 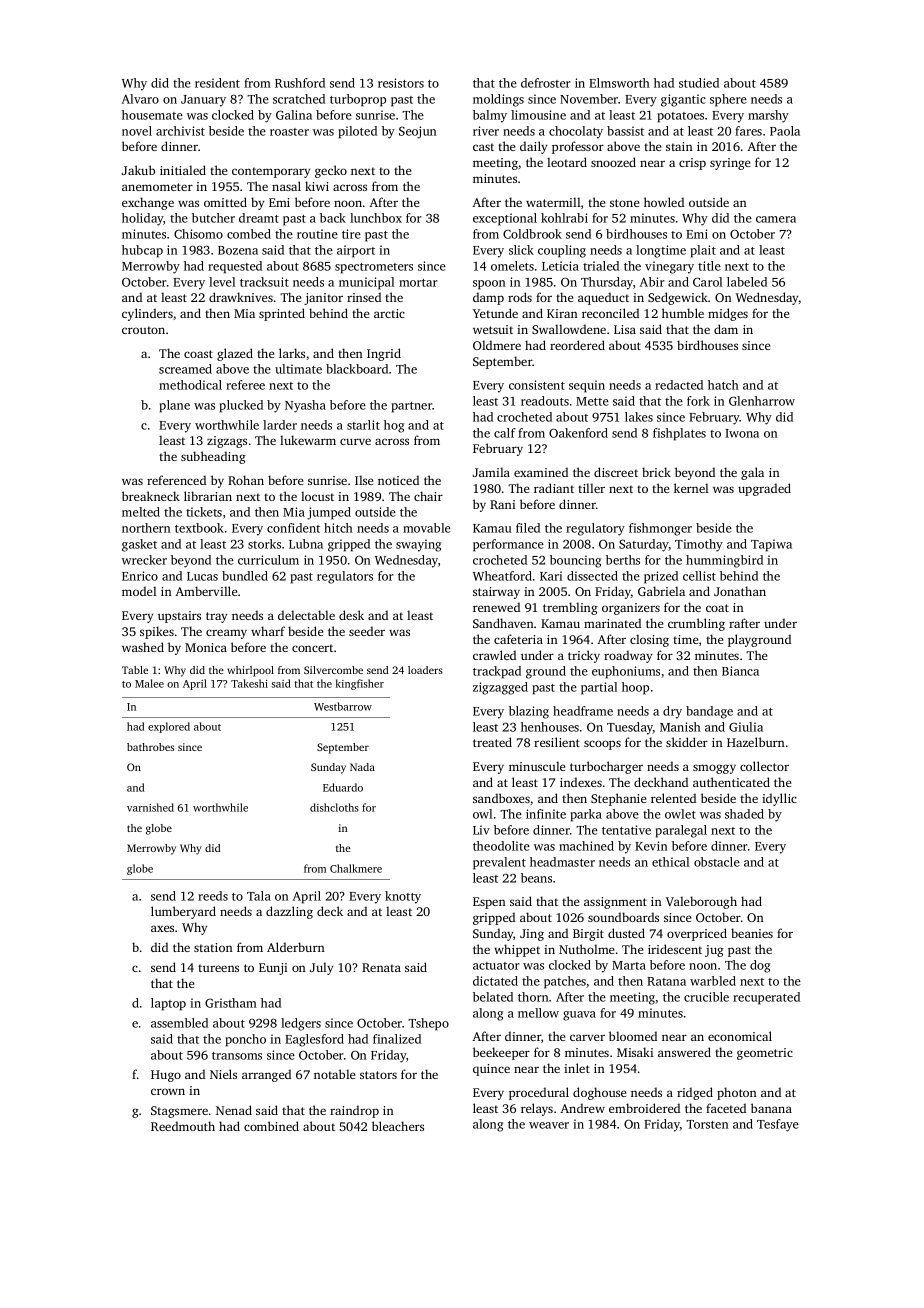 I want to click on actuator, so click(x=496, y=966).
